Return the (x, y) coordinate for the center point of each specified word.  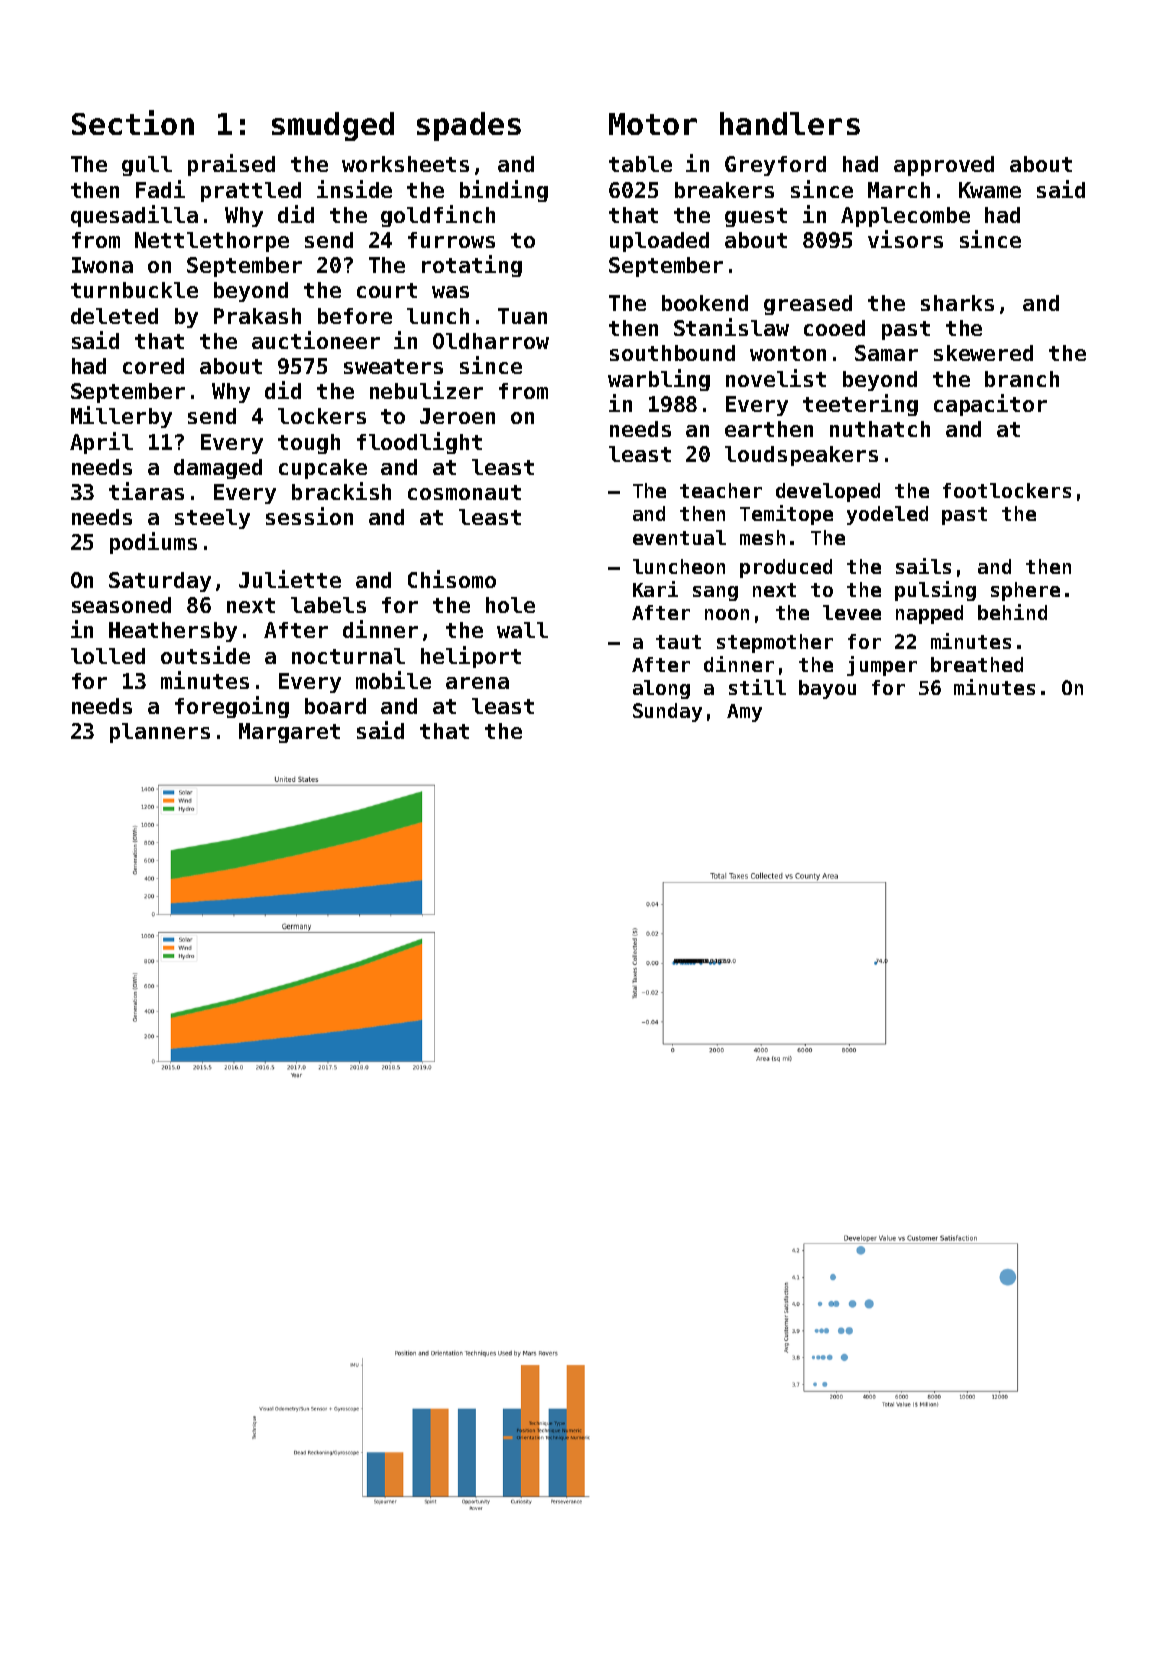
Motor (653, 124)
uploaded (659, 242)
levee (852, 612)
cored (153, 366)
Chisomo (452, 579)
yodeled (887, 515)
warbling (659, 380)
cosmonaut (464, 492)
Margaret (289, 733)
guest (756, 217)
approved (944, 166)
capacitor (990, 405)
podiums (153, 543)
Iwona (102, 265)
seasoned (121, 605)
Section (133, 122)
